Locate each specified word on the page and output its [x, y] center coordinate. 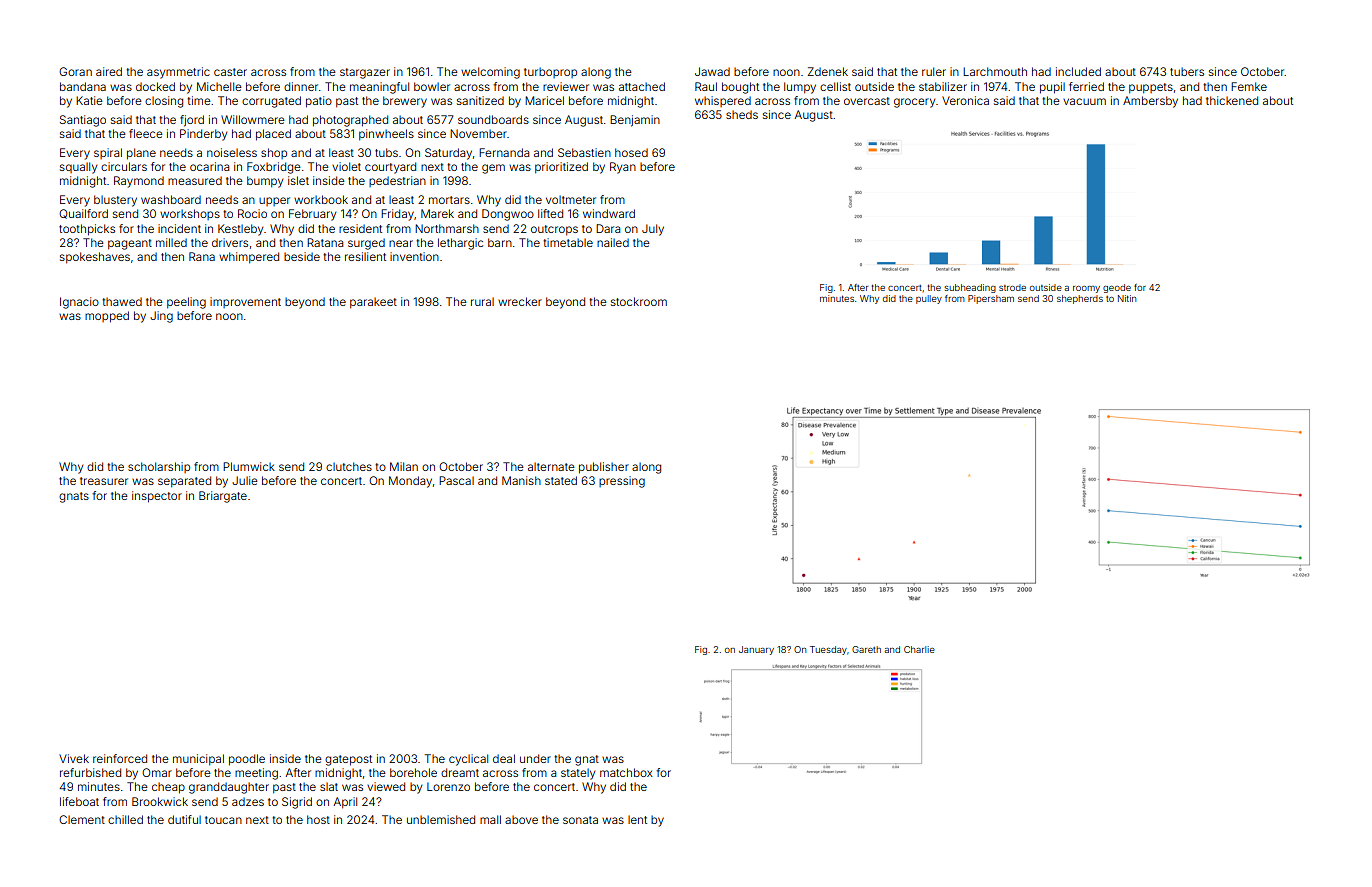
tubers [1187, 71]
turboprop [550, 72]
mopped [107, 317]
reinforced [120, 758]
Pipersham [991, 299]
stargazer [365, 73]
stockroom [639, 301]
